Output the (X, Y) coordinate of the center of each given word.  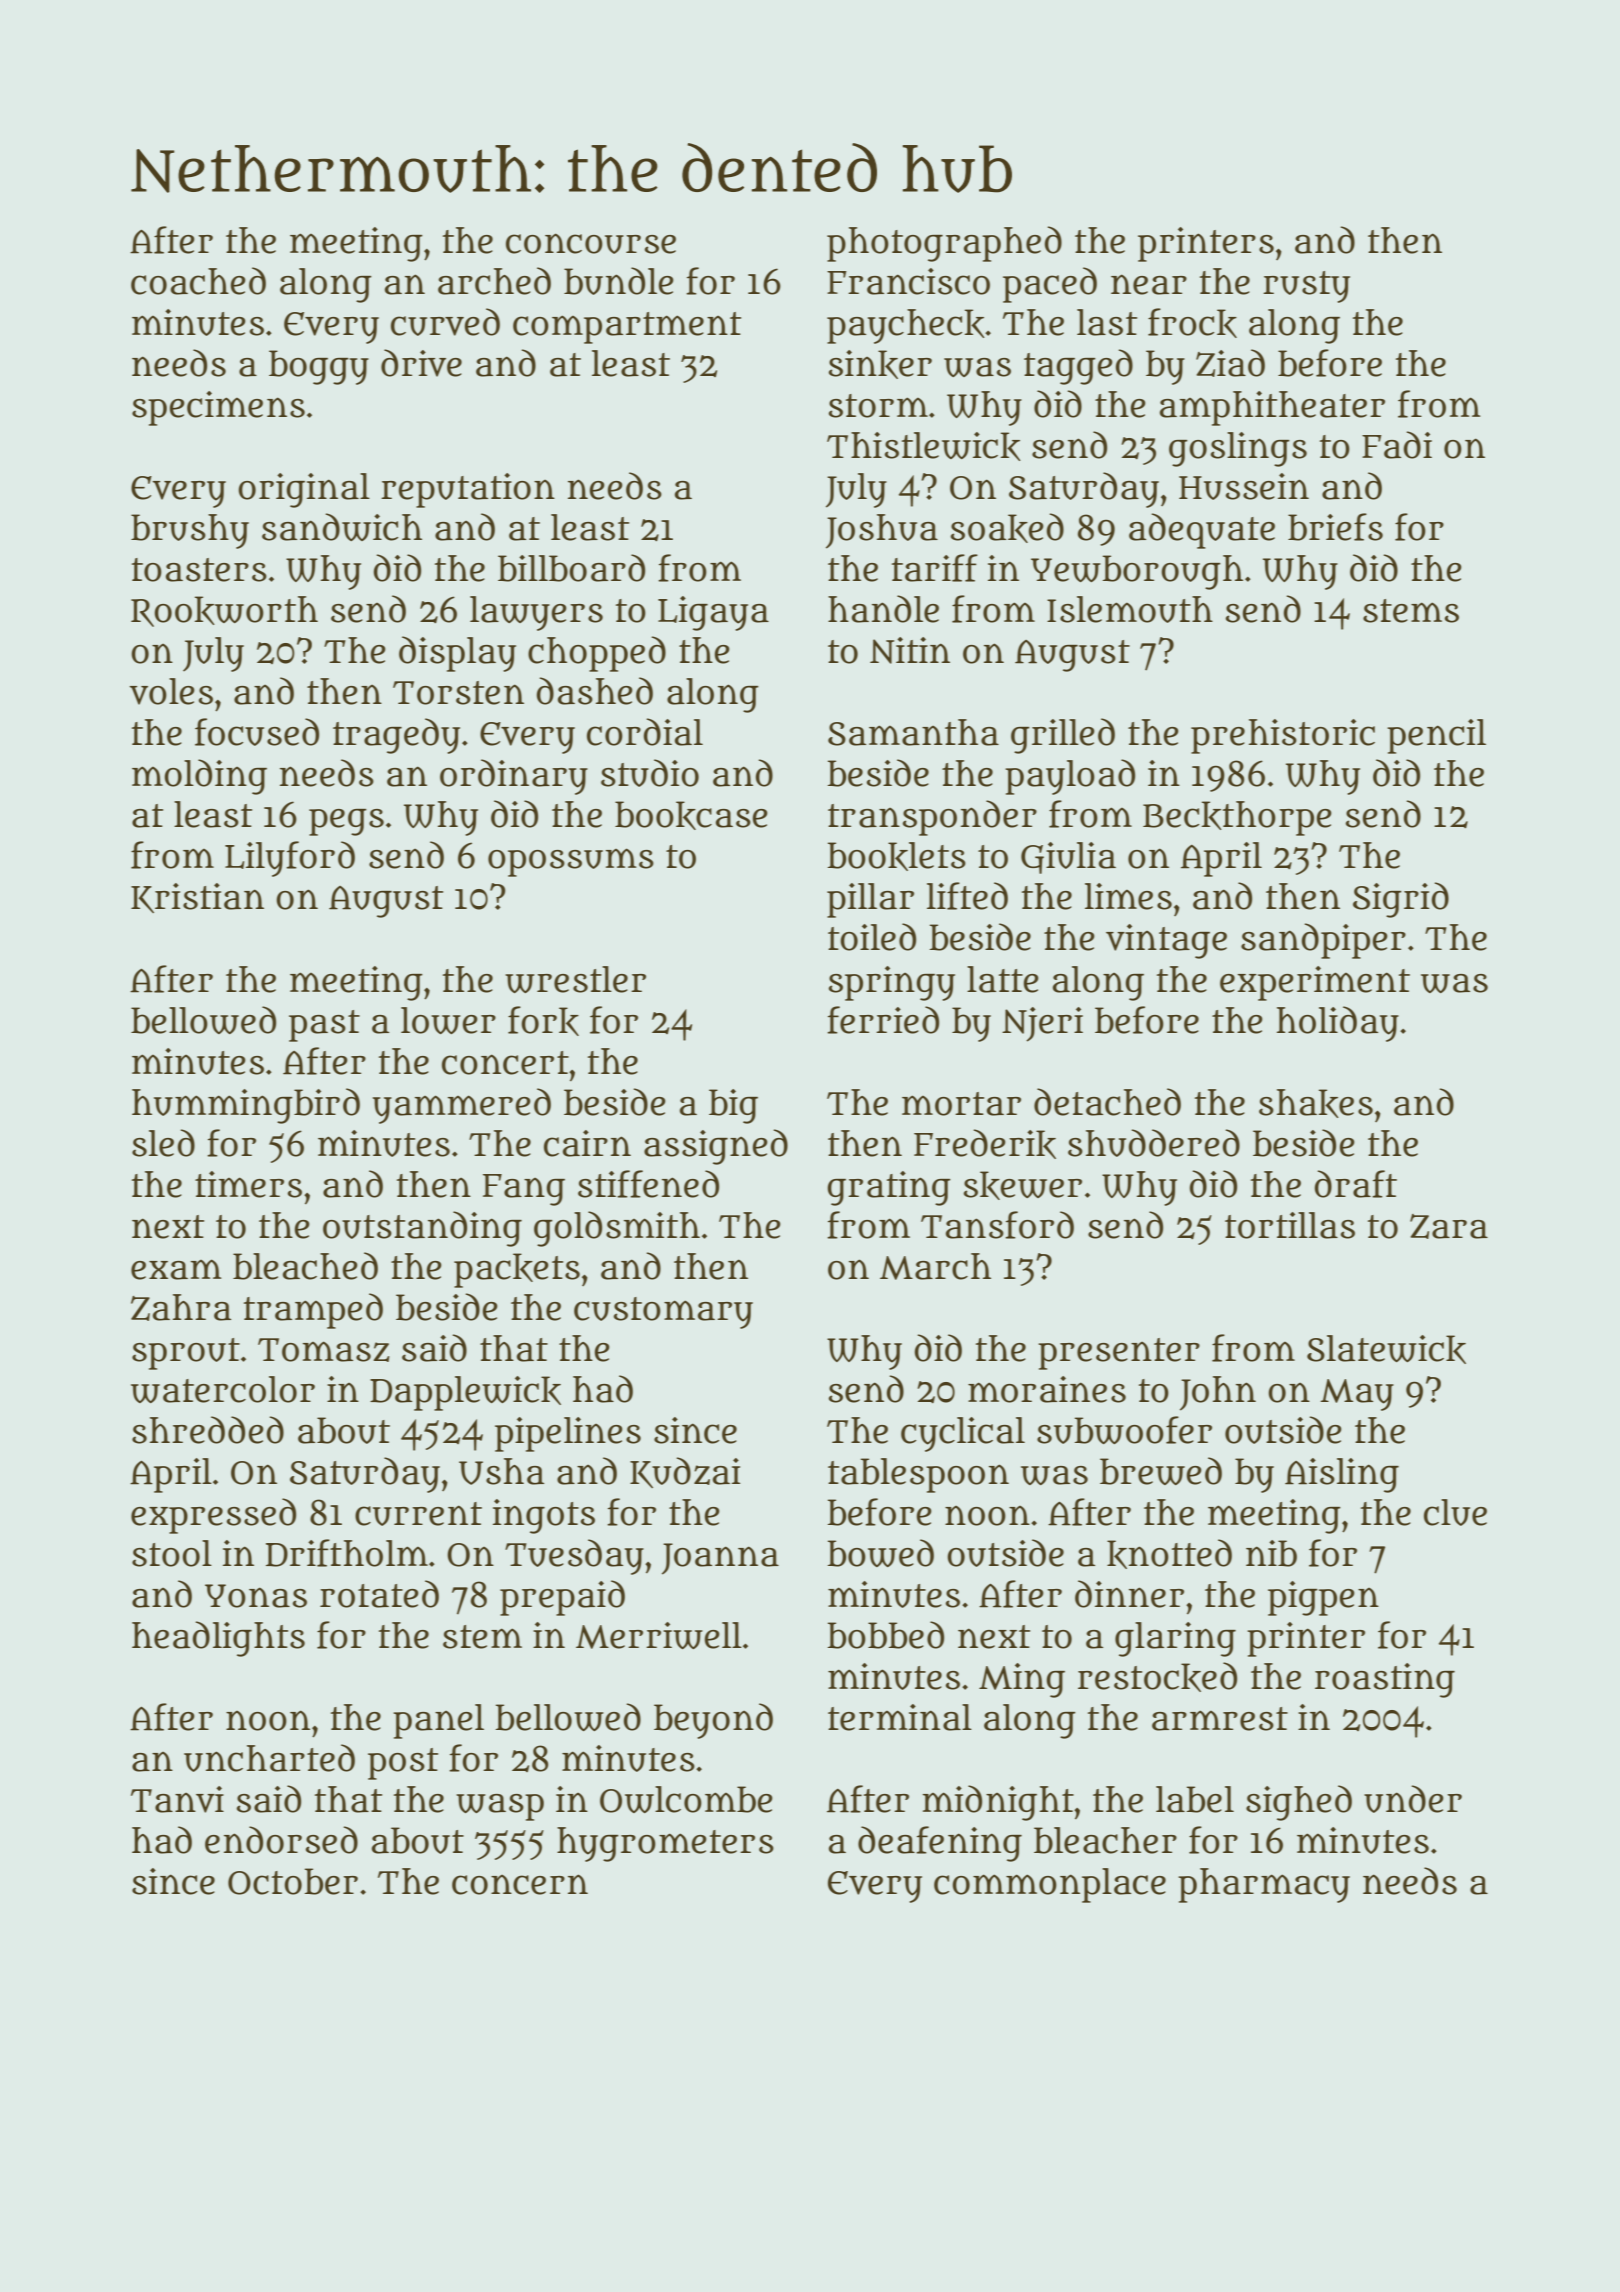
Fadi (1397, 445)
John (1218, 1393)
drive (421, 363)
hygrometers (665, 1844)
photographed (944, 244)
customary (663, 1313)
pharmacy (1264, 1885)
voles (171, 691)
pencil (1436, 736)
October (293, 1881)
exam (176, 1269)
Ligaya (713, 613)
